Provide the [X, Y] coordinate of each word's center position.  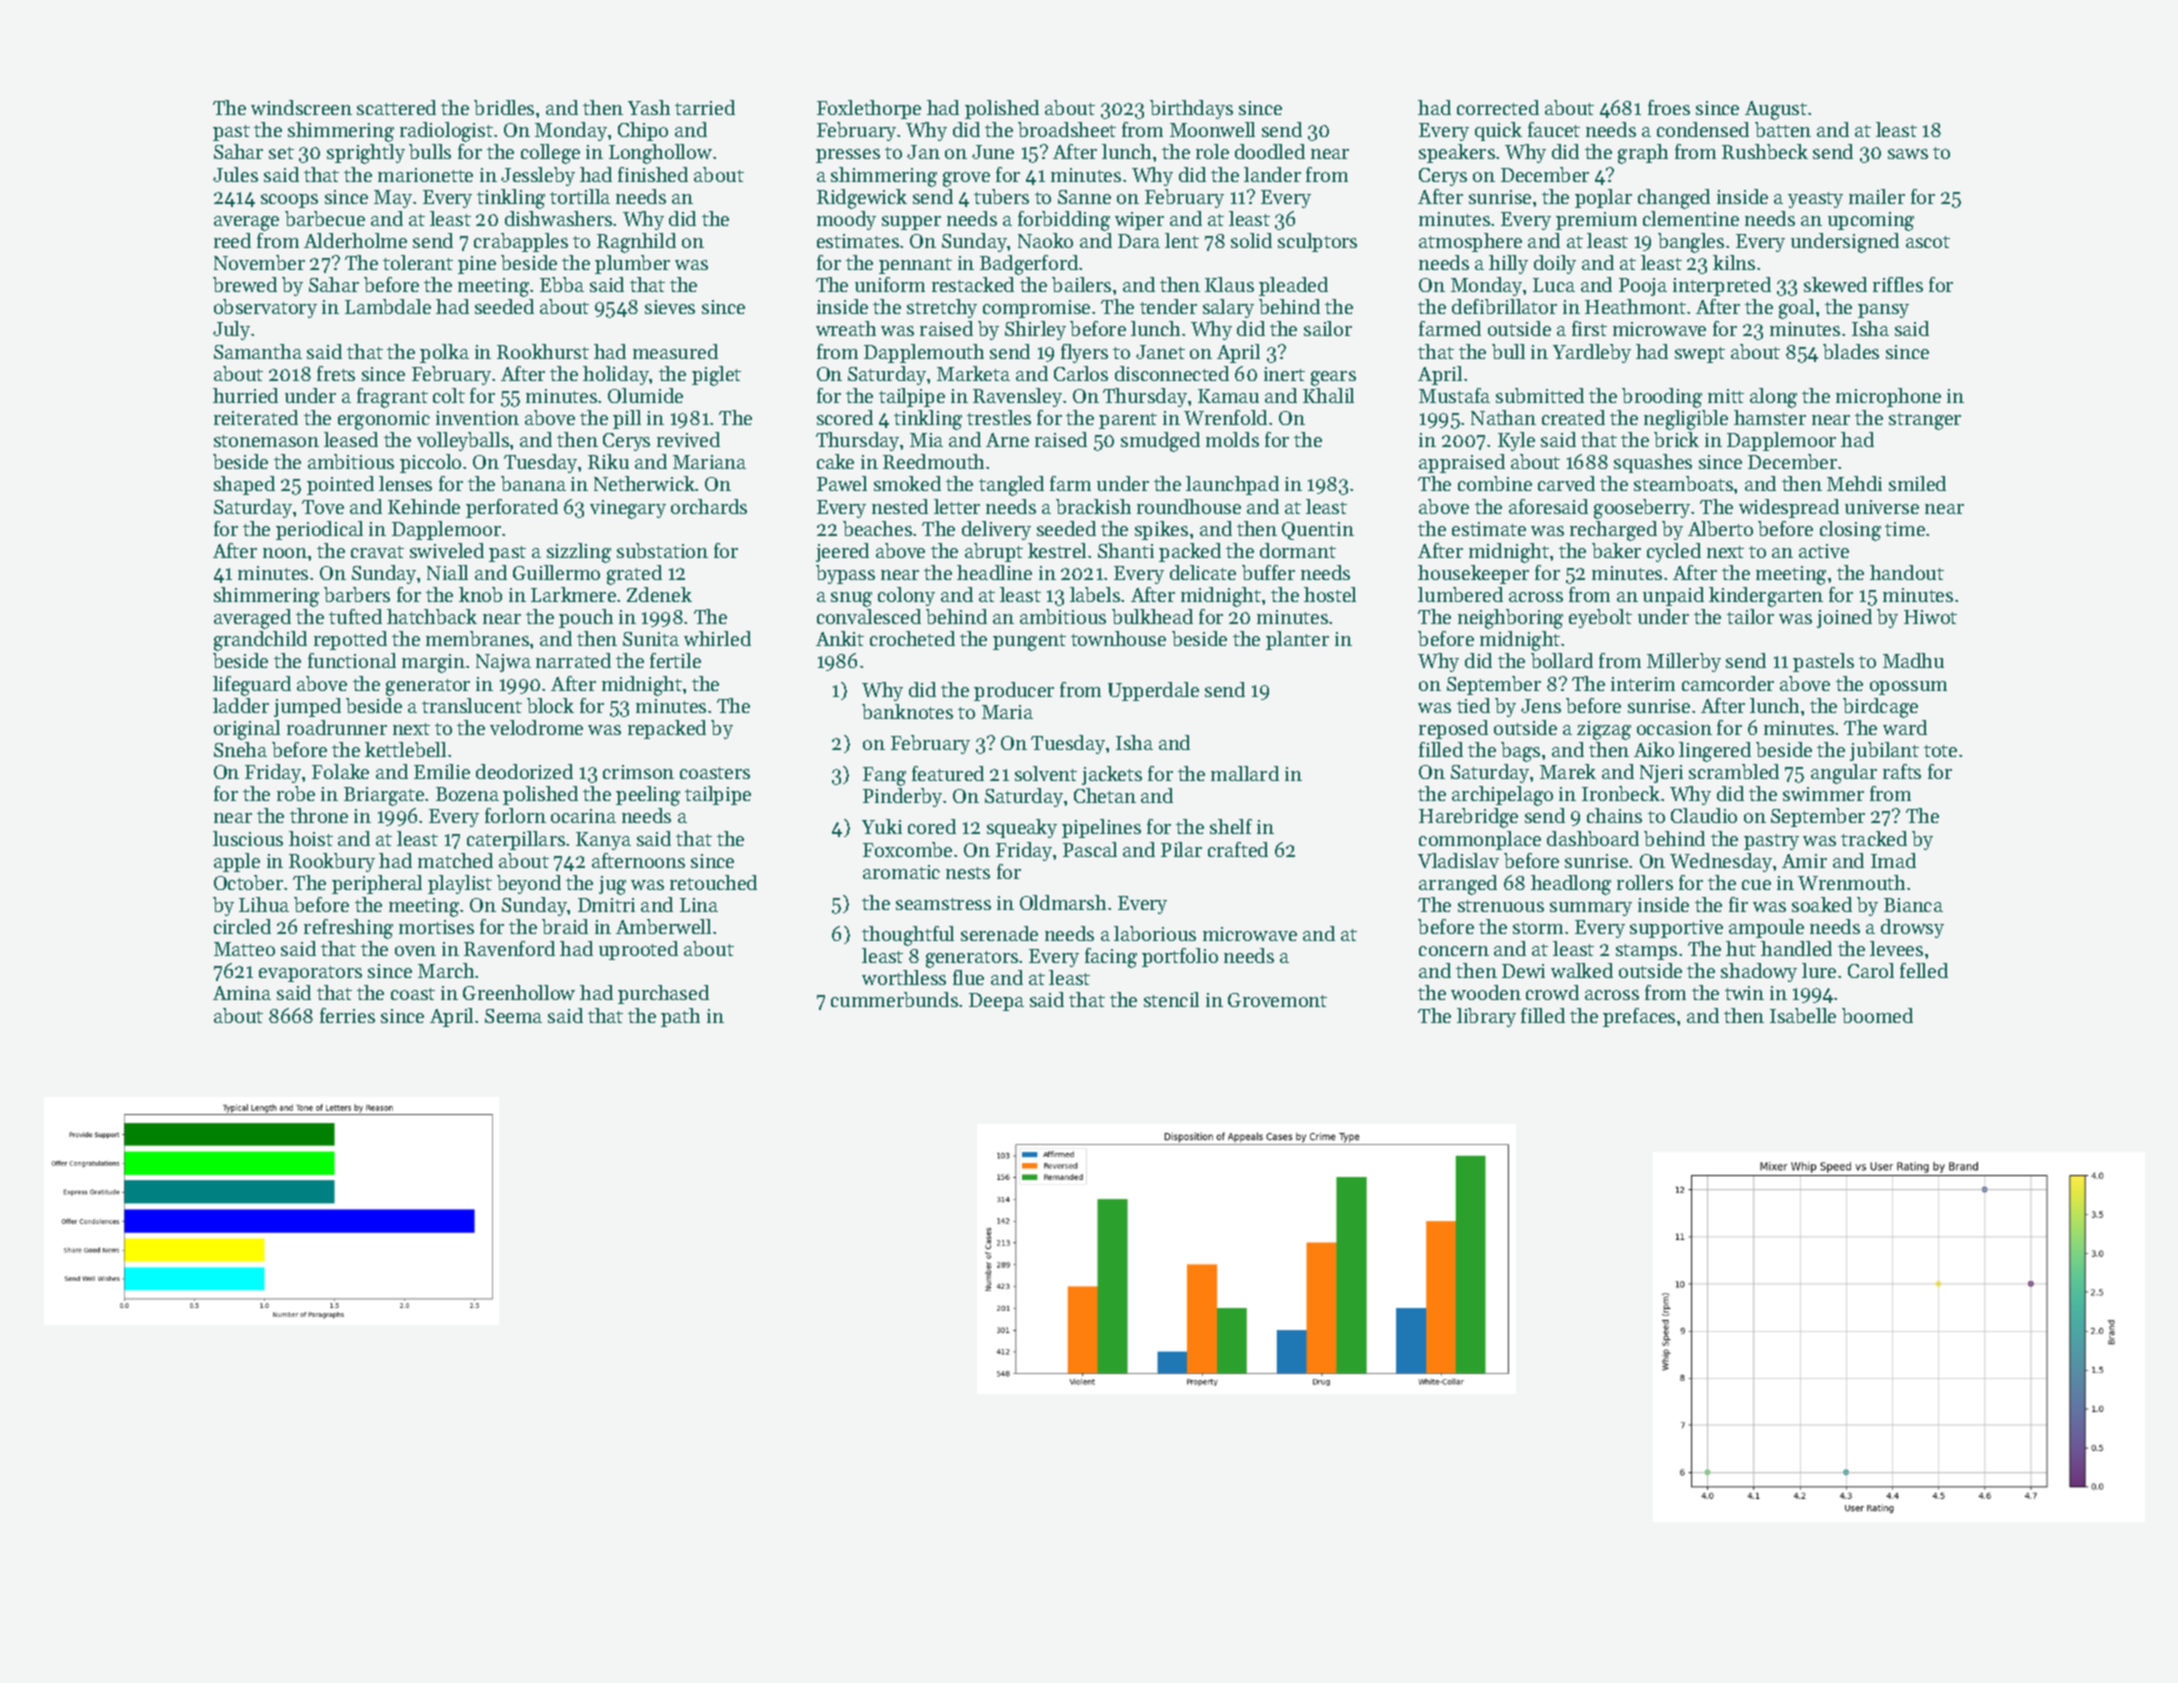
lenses [405, 483]
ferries [347, 1015]
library [1486, 1017]
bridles [504, 107]
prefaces [1639, 1017]
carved [1566, 483]
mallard [1245, 773]
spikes [1161, 530]
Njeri [1661, 774]
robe [296, 793]
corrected [1498, 107]
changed [1674, 199]
